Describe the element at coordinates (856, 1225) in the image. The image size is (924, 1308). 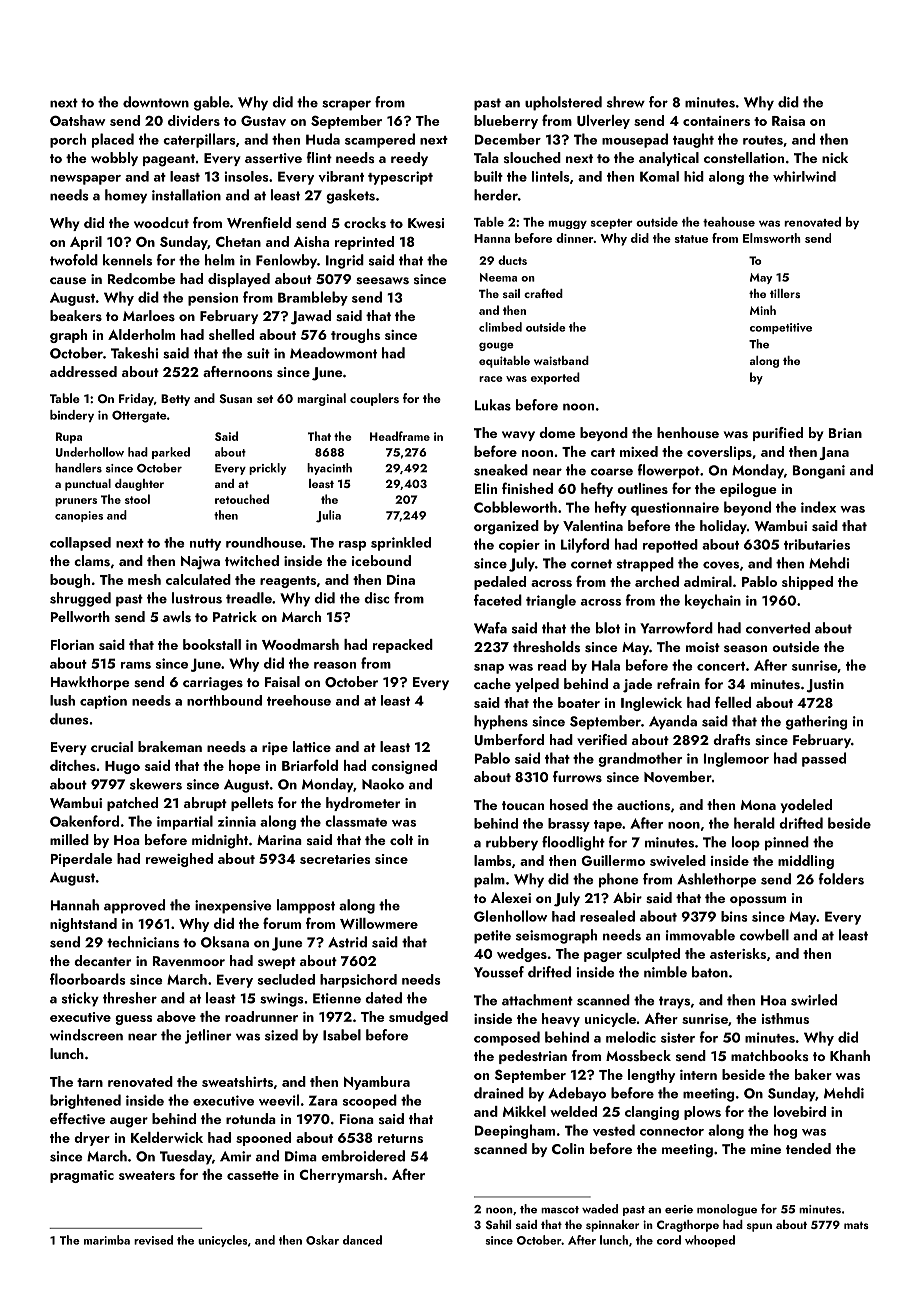
I see `mats` at that location.
